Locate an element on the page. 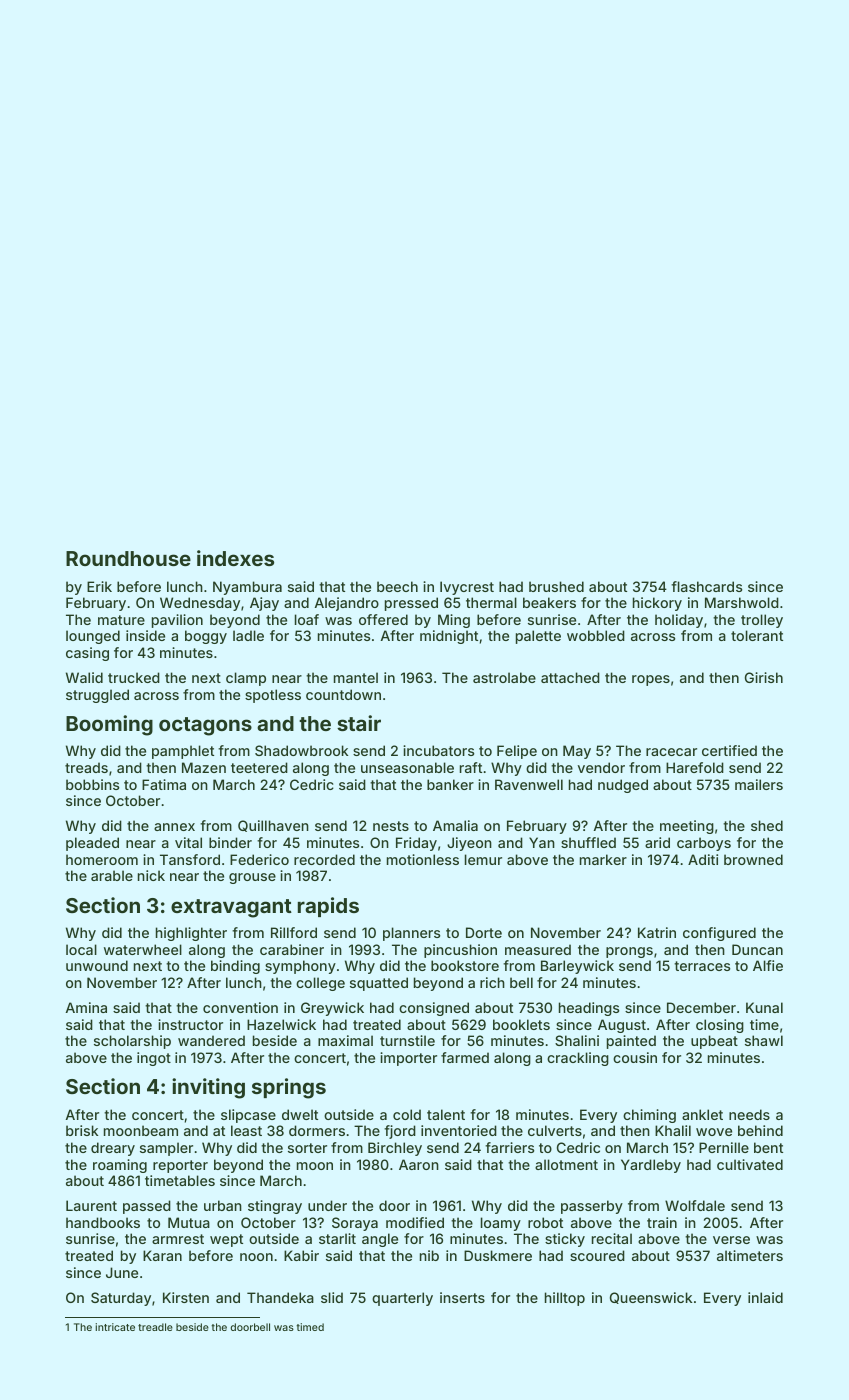 Image resolution: width=849 pixels, height=1400 pixels. intricate is located at coordinates (115, 1327).
